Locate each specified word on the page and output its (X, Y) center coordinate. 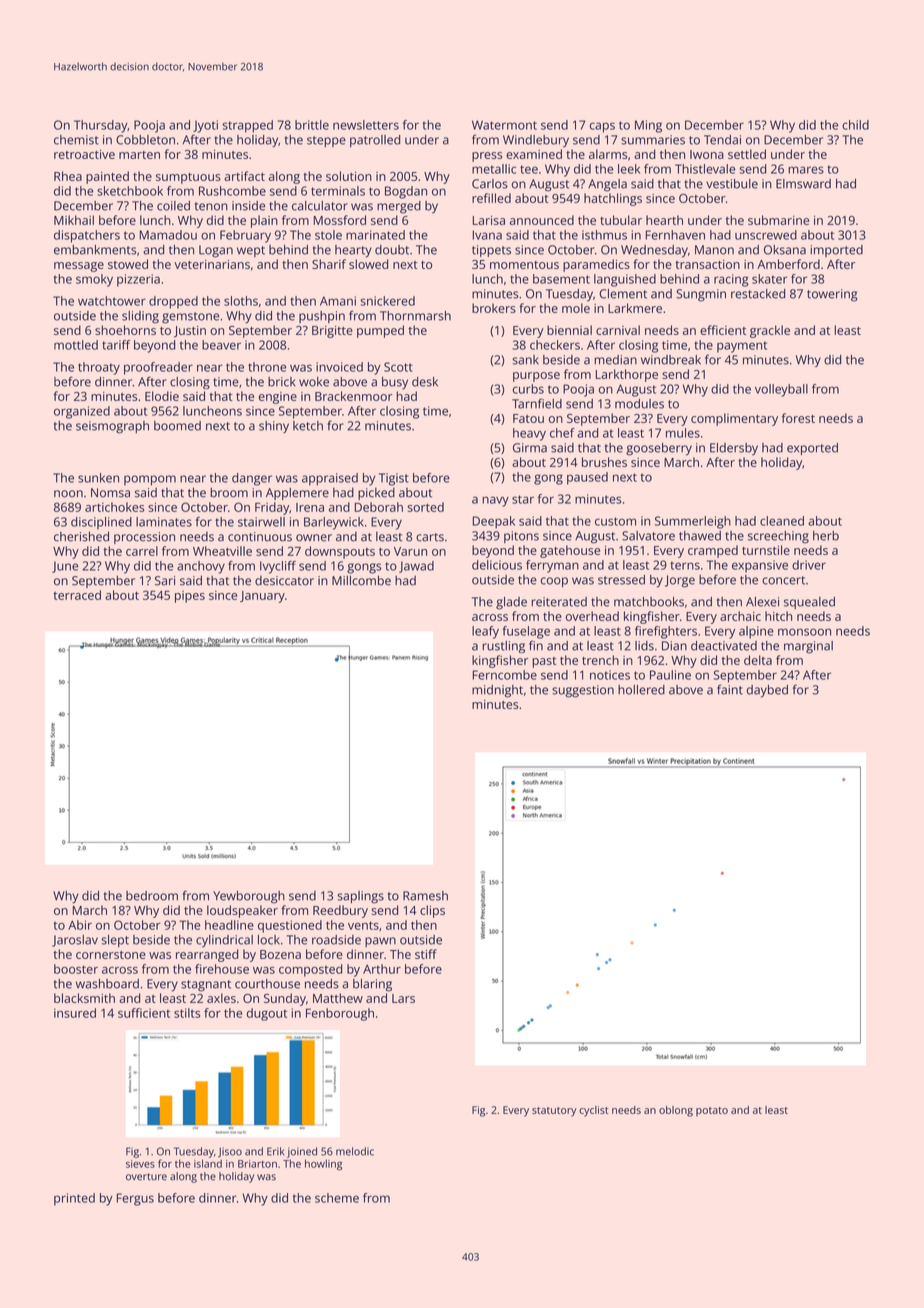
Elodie (162, 396)
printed (74, 1199)
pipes (190, 596)
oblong (676, 1111)
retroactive (84, 154)
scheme (337, 1198)
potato (712, 1111)
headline (229, 925)
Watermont (504, 125)
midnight (497, 691)
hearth (664, 220)
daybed (767, 691)
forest (798, 418)
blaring (372, 985)
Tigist (394, 479)
